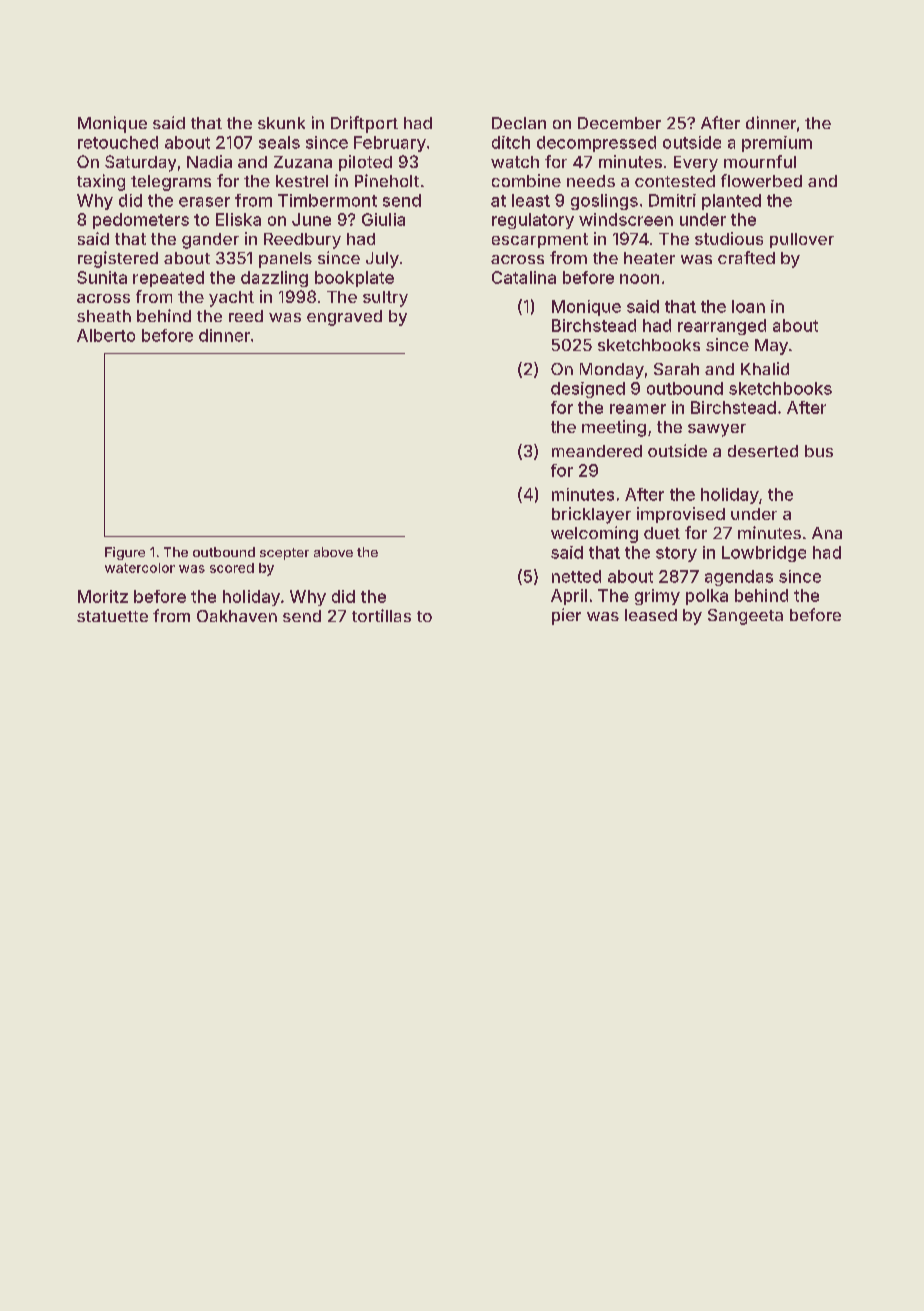 This image has width=924, height=1311. What do you see at coordinates (365, 163) in the image?
I see `piloted` at bounding box center [365, 163].
